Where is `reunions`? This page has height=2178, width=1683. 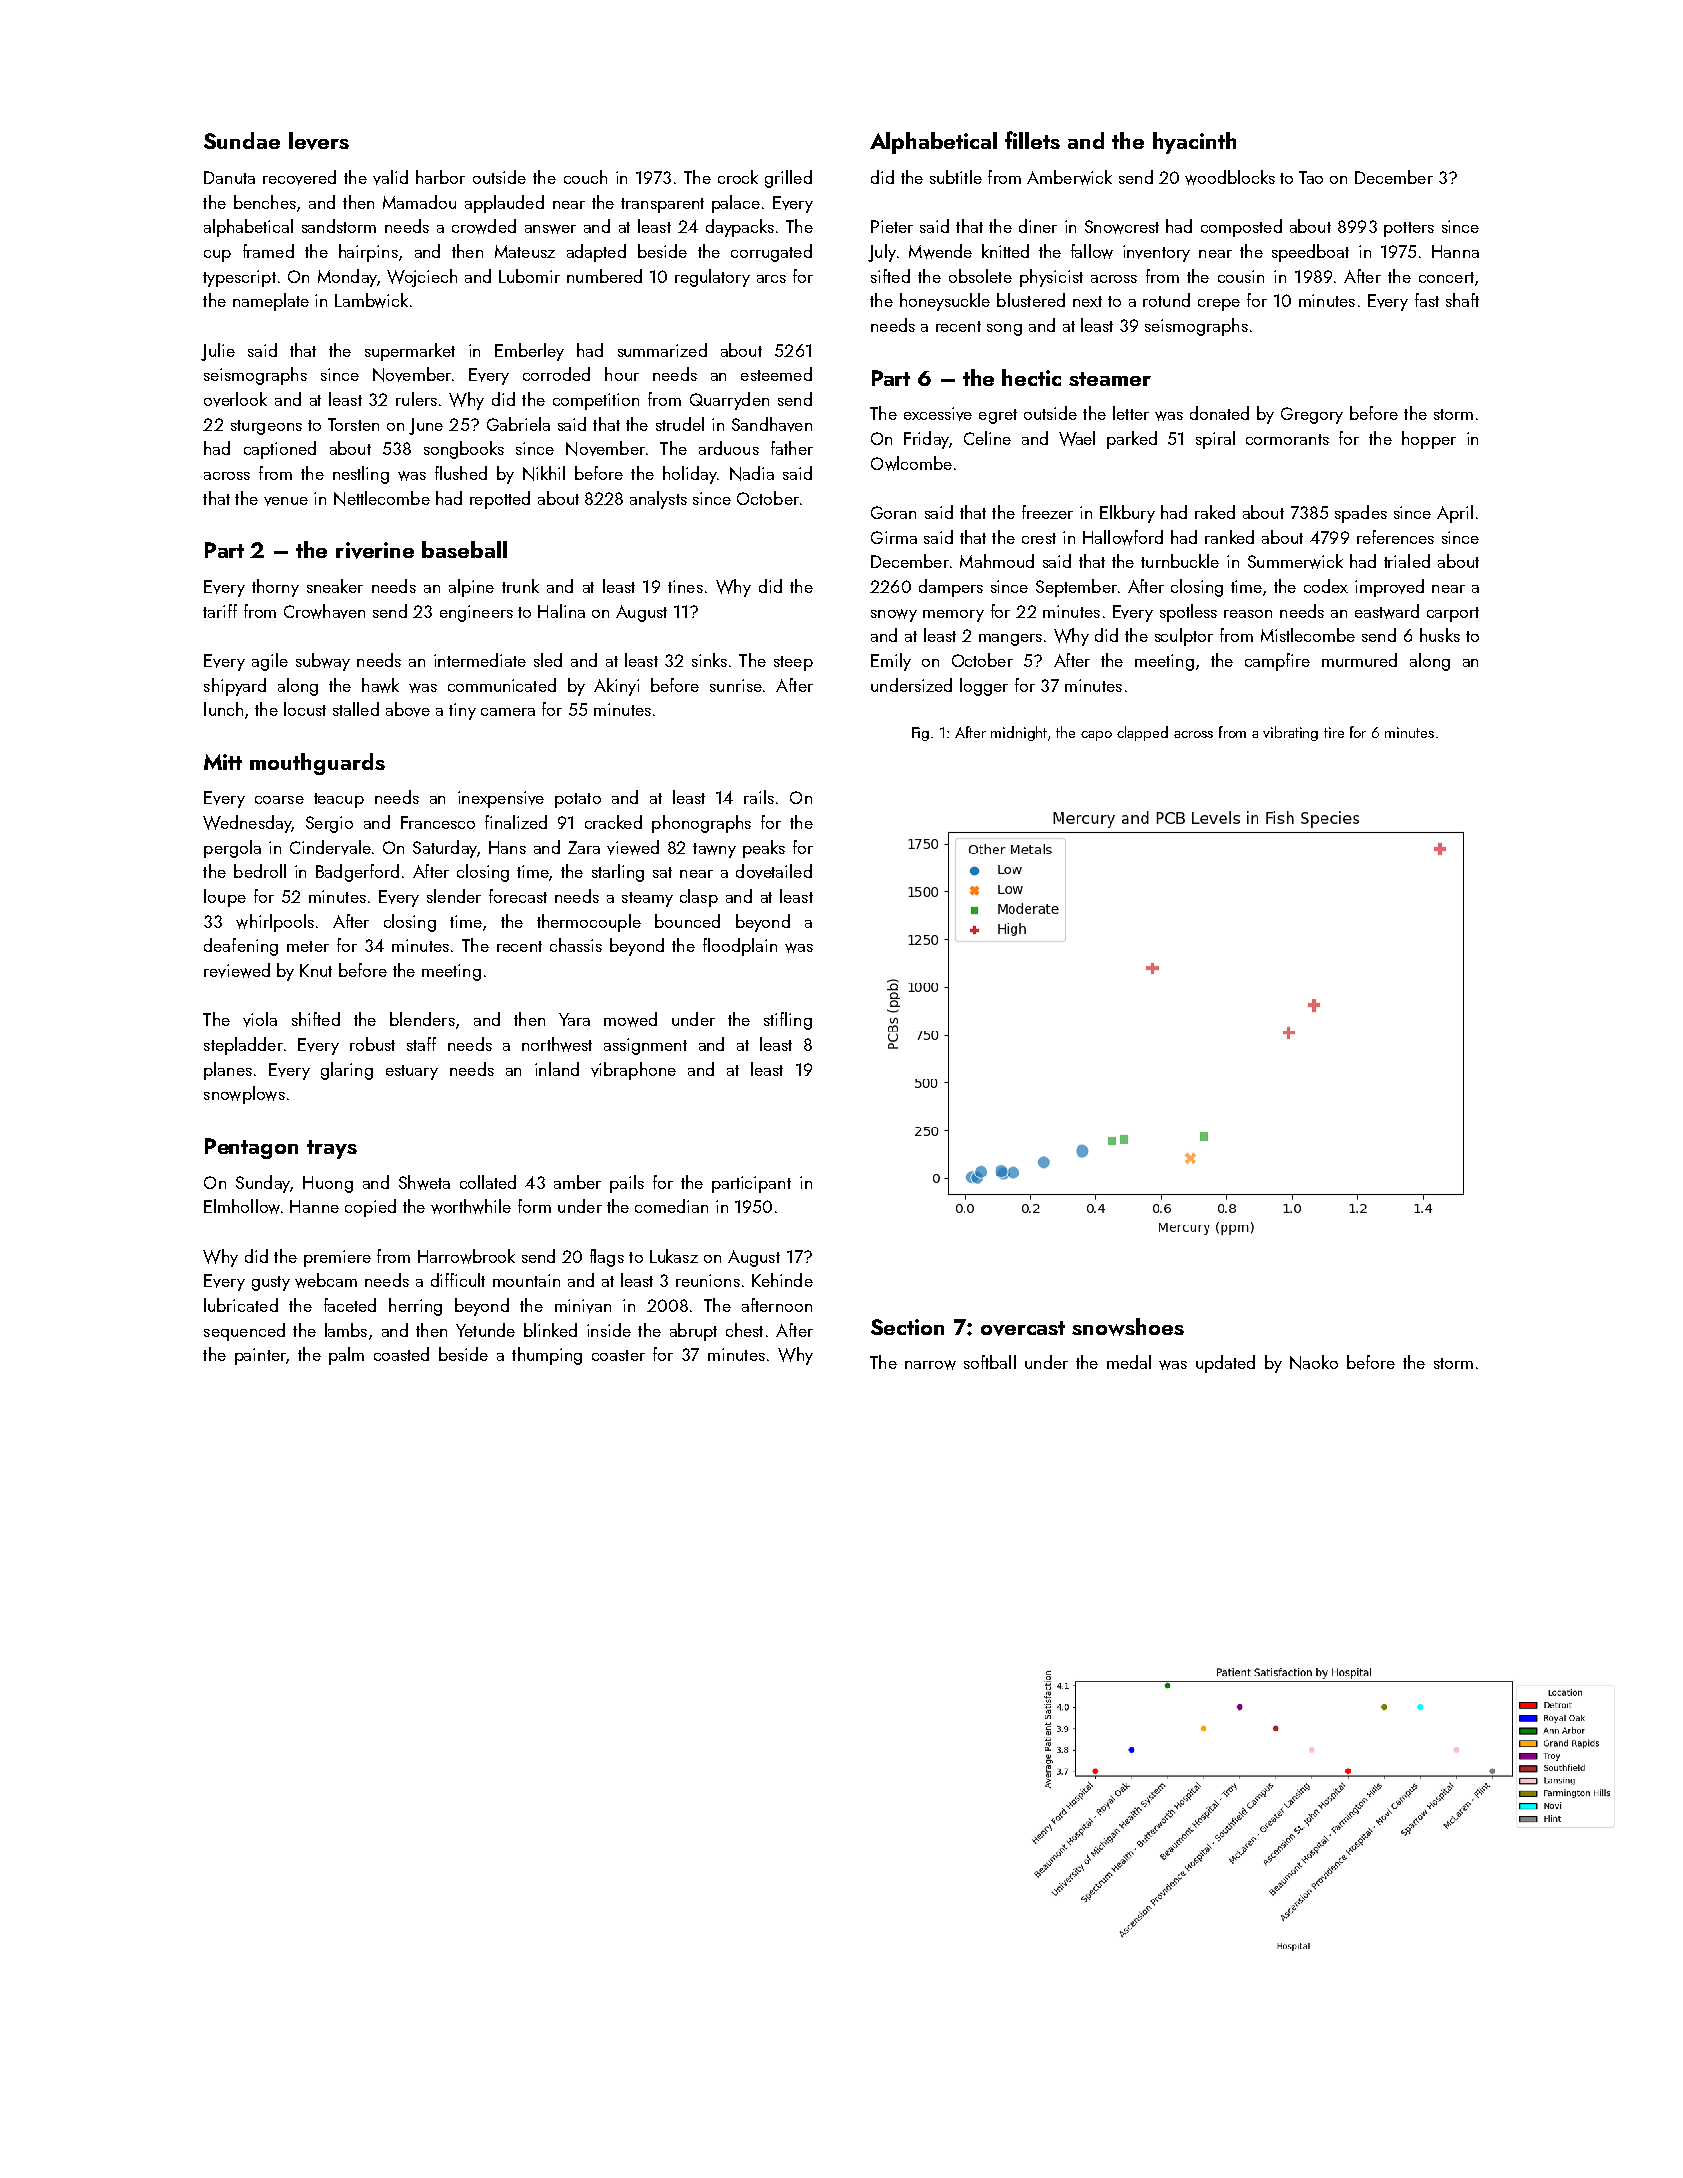
reunions is located at coordinates (708, 1280).
